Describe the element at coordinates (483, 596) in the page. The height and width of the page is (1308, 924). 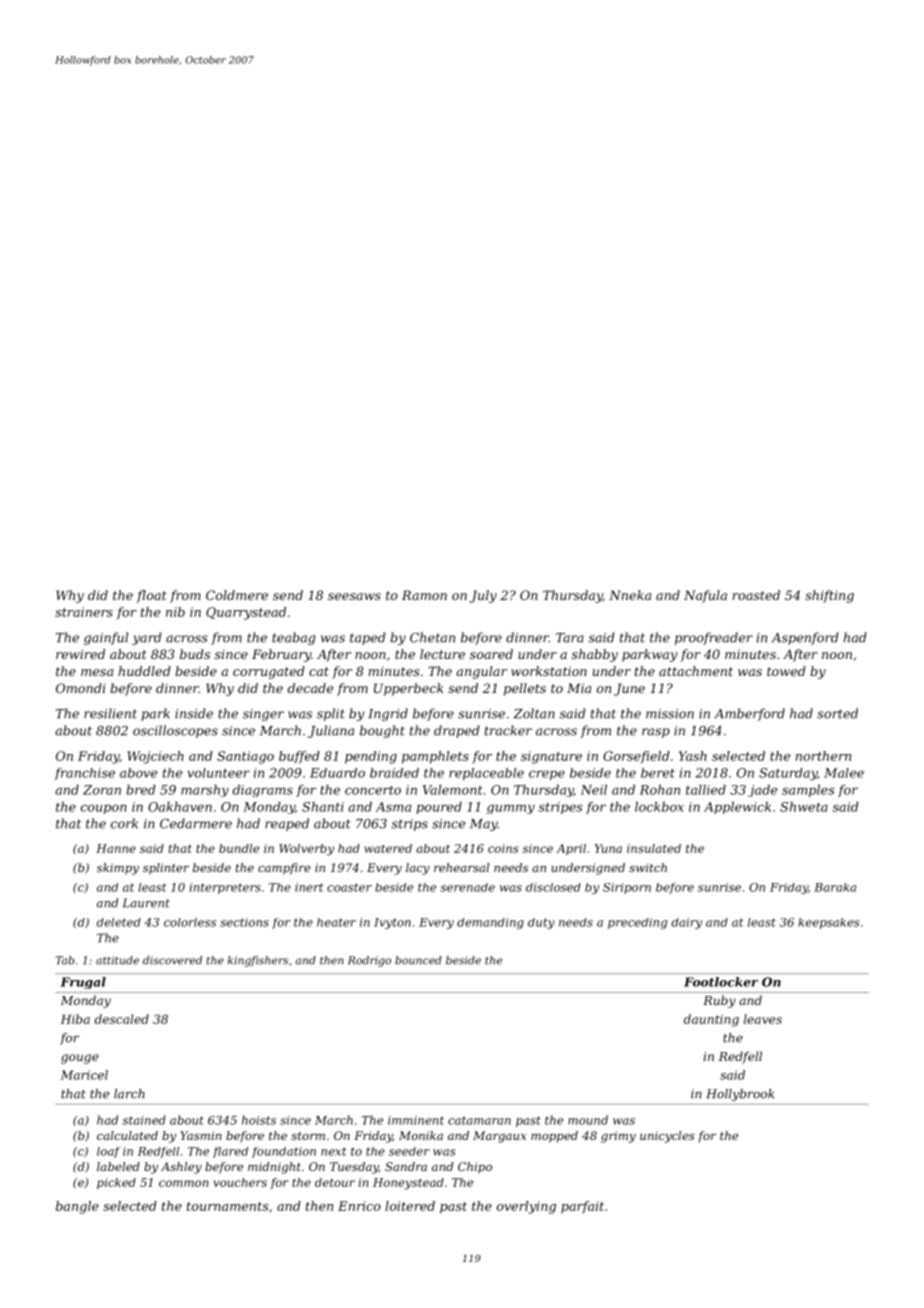
I see `July` at that location.
